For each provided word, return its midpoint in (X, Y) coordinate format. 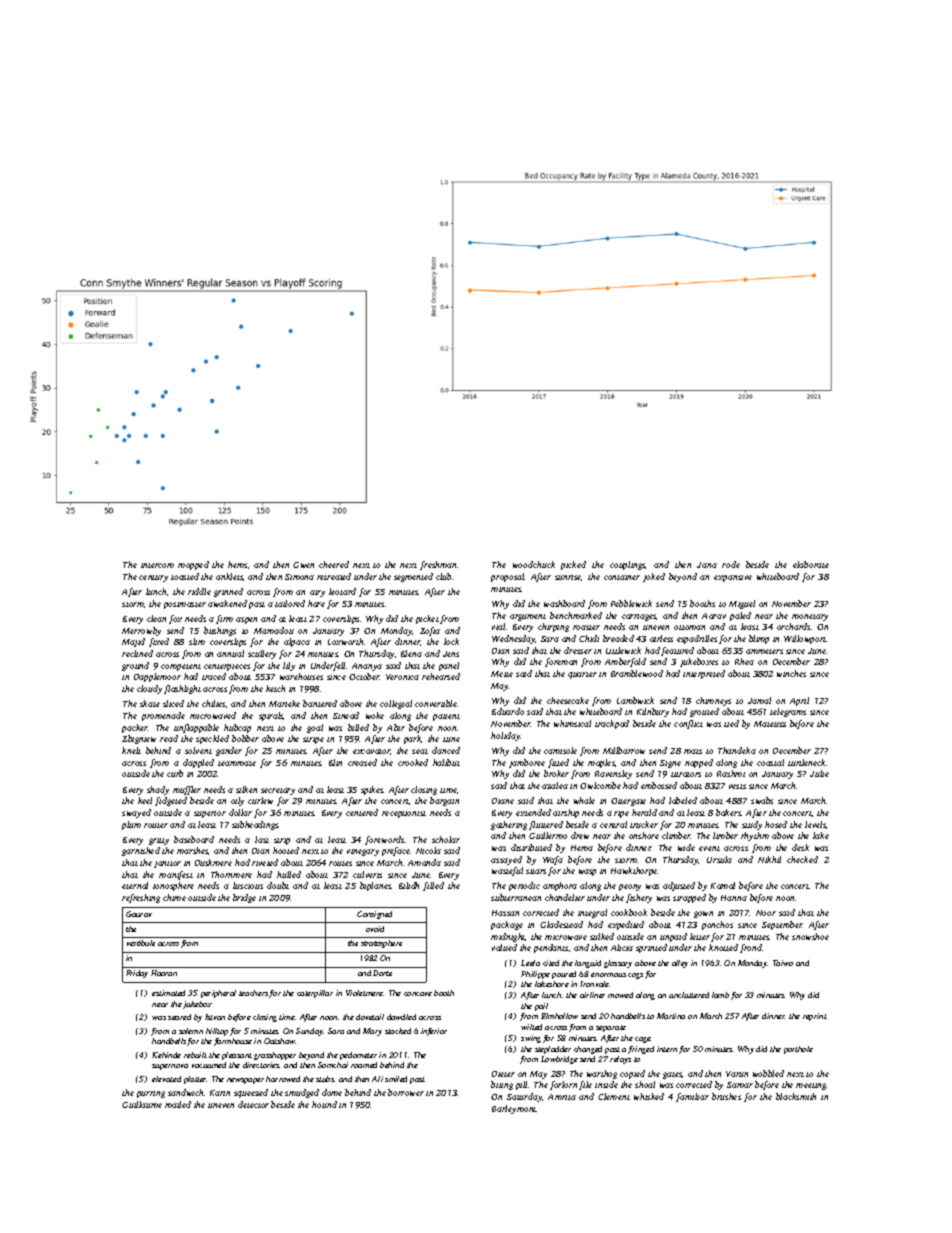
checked (802, 859)
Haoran (164, 973)
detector (253, 1104)
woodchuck (534, 564)
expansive (733, 578)
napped (699, 763)
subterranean (516, 897)
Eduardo (508, 711)
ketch (275, 688)
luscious (248, 885)
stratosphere (381, 944)
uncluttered (689, 995)
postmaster (185, 605)
